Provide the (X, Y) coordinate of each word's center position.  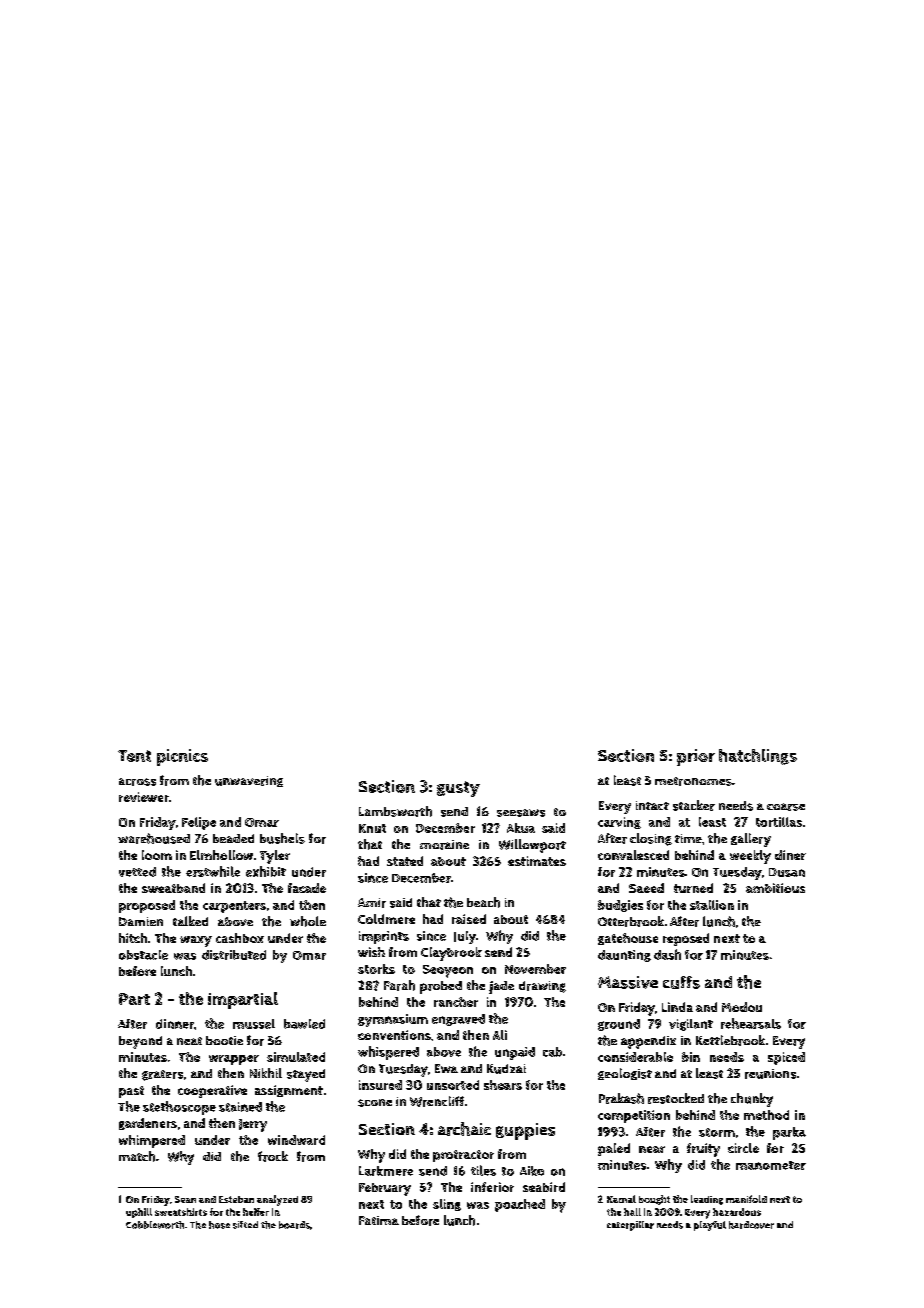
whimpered (152, 1141)
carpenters (234, 907)
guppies (525, 1131)
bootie (224, 1040)
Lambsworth (395, 811)
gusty (458, 789)
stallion (712, 905)
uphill (139, 1213)
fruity (703, 1150)
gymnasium (393, 1020)
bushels (282, 838)
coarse (786, 807)
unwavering (249, 781)
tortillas (779, 822)
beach (483, 902)
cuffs (681, 982)
